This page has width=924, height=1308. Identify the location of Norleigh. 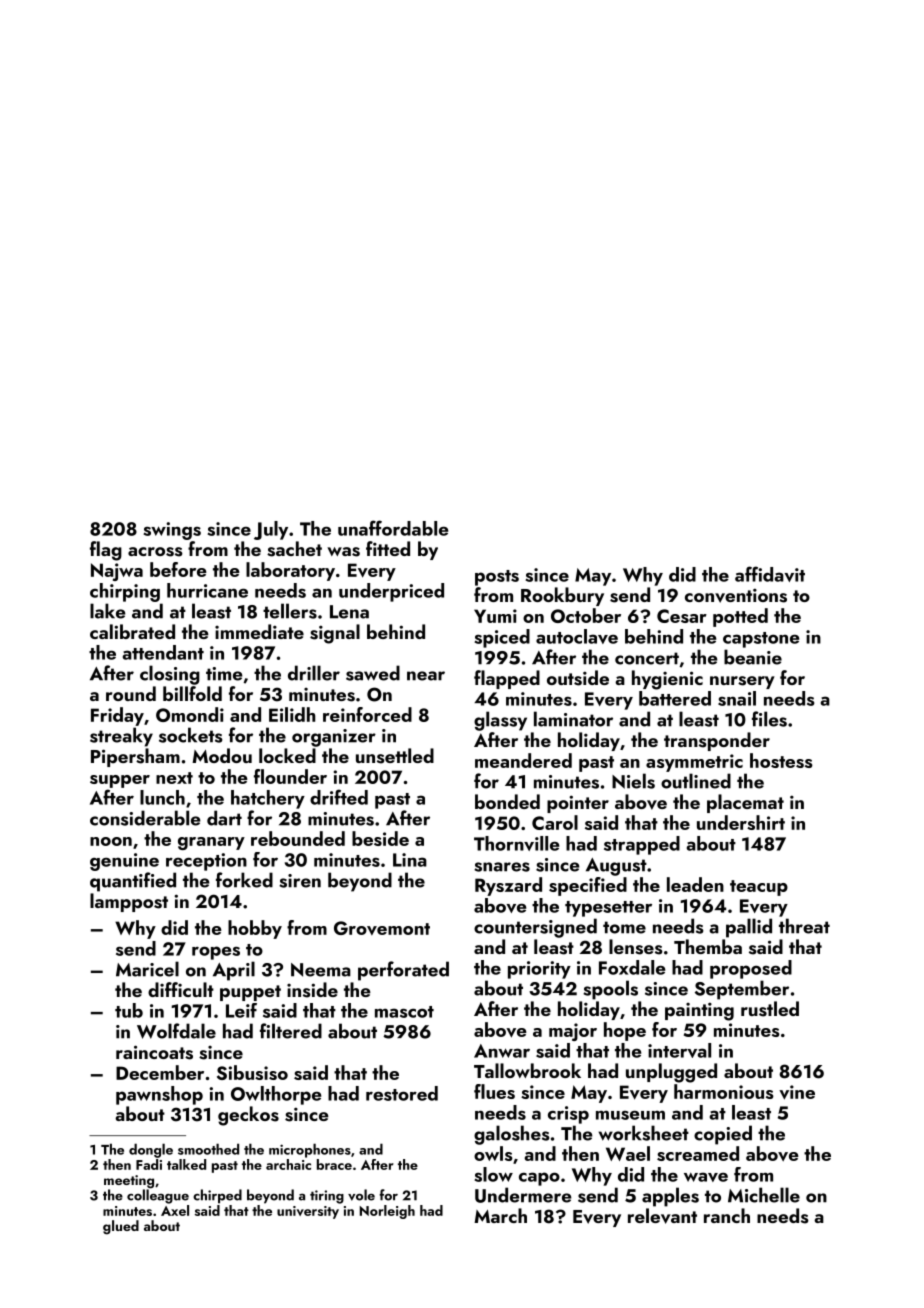
(387, 1212).
